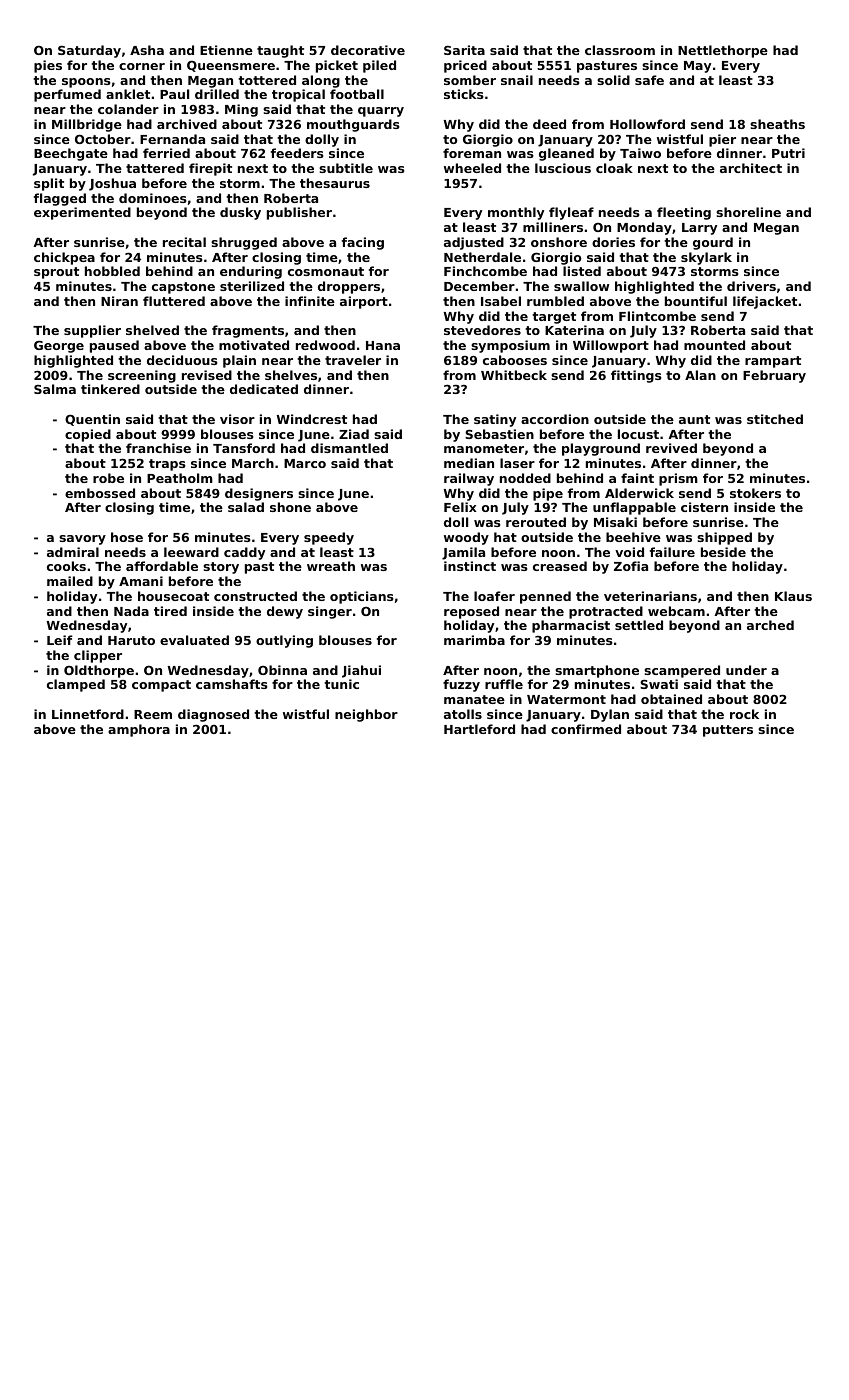  Describe the element at coordinates (114, 346) in the screenshot. I see `paused` at that location.
